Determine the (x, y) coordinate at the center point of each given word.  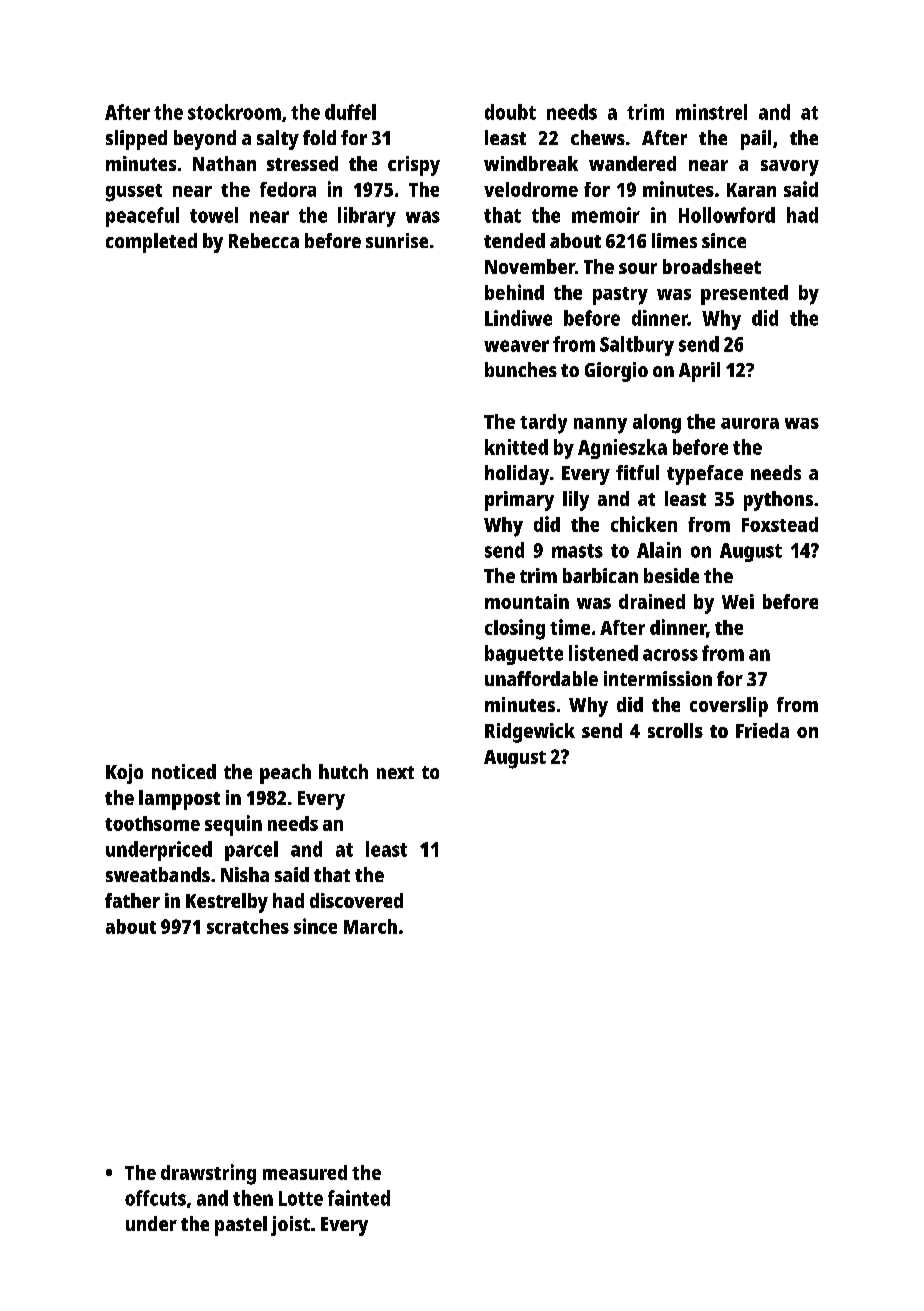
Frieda (762, 730)
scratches (248, 926)
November (530, 266)
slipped (136, 140)
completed (151, 243)
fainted (359, 1198)
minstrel (711, 112)
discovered (356, 900)
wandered (632, 163)
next (395, 772)
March (370, 926)
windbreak (531, 163)
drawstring (208, 1174)
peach (285, 774)
